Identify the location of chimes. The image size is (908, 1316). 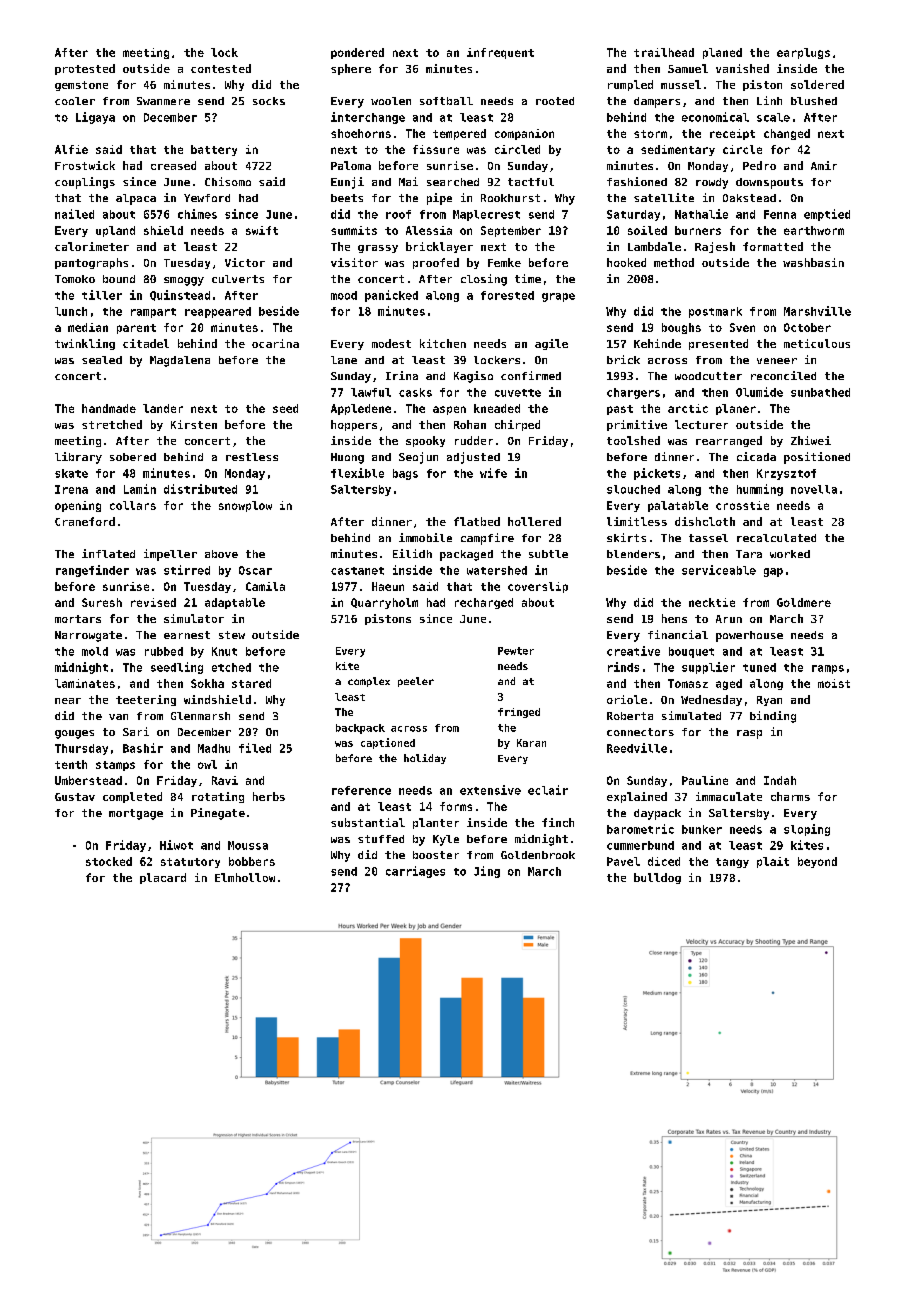
(197, 214).
